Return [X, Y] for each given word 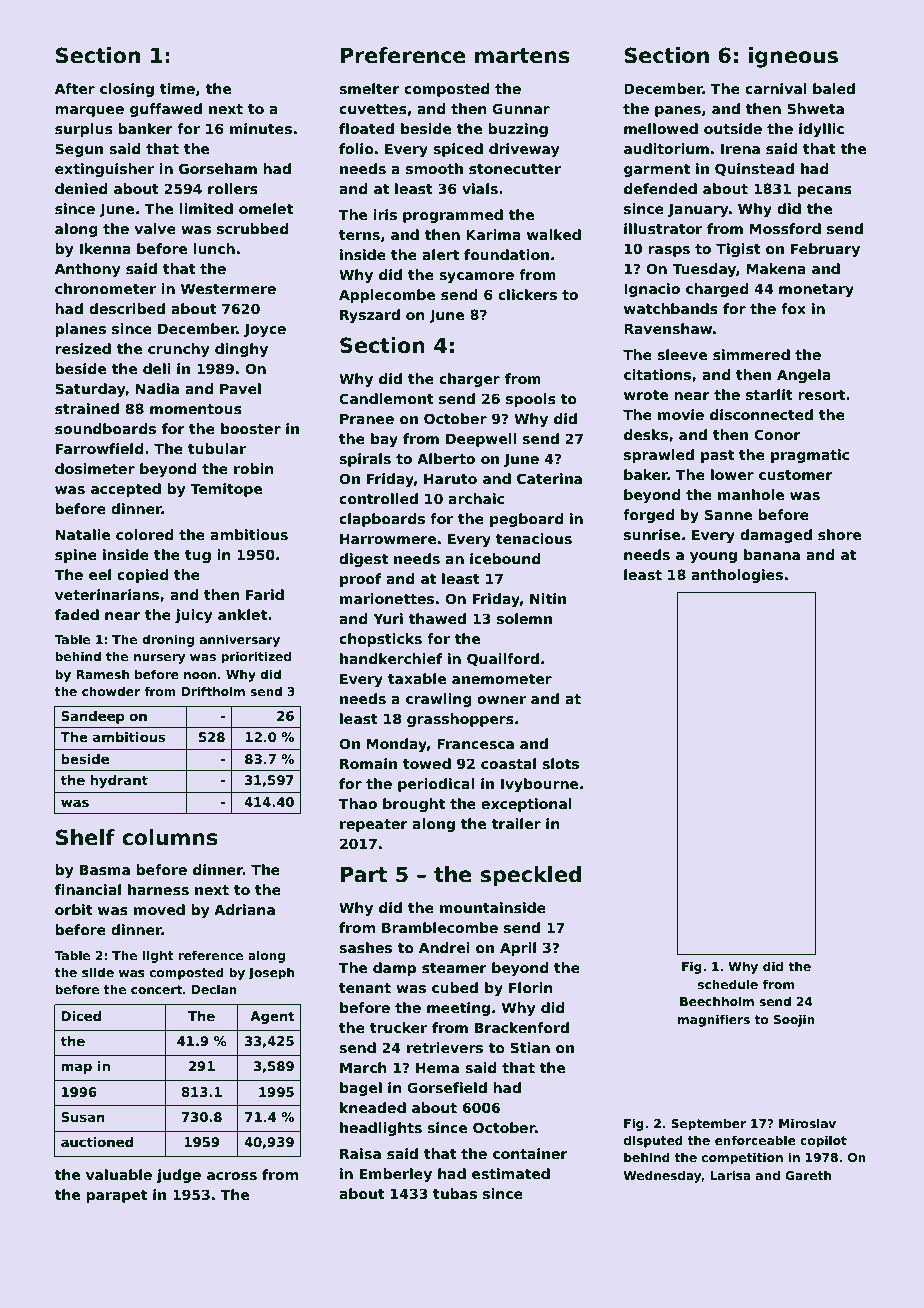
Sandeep [92, 717]
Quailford [503, 659]
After [75, 88]
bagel [361, 1089]
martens [522, 56]
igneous [793, 57]
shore [839, 534]
